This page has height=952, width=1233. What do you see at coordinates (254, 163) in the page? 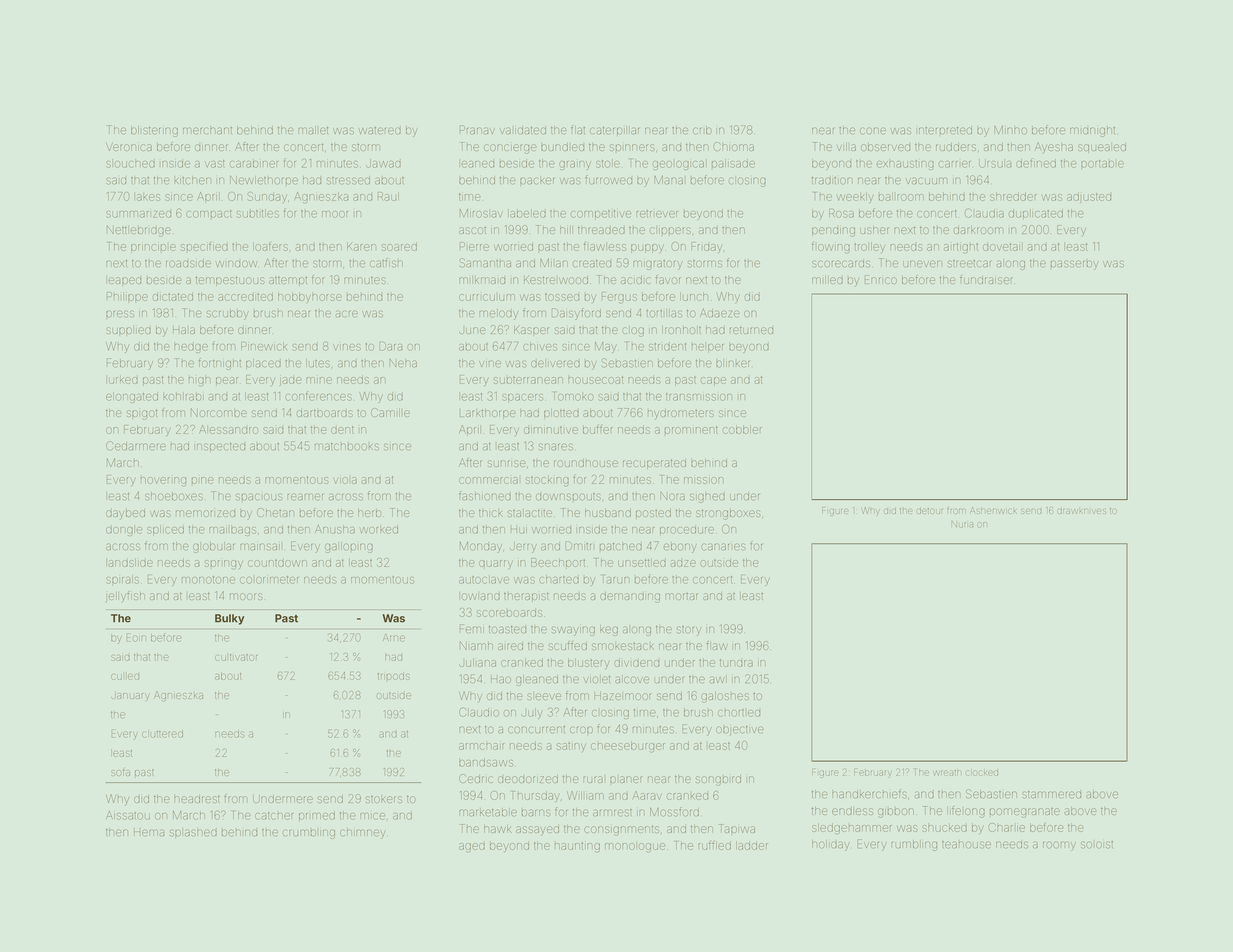
I see `carabiner` at bounding box center [254, 163].
